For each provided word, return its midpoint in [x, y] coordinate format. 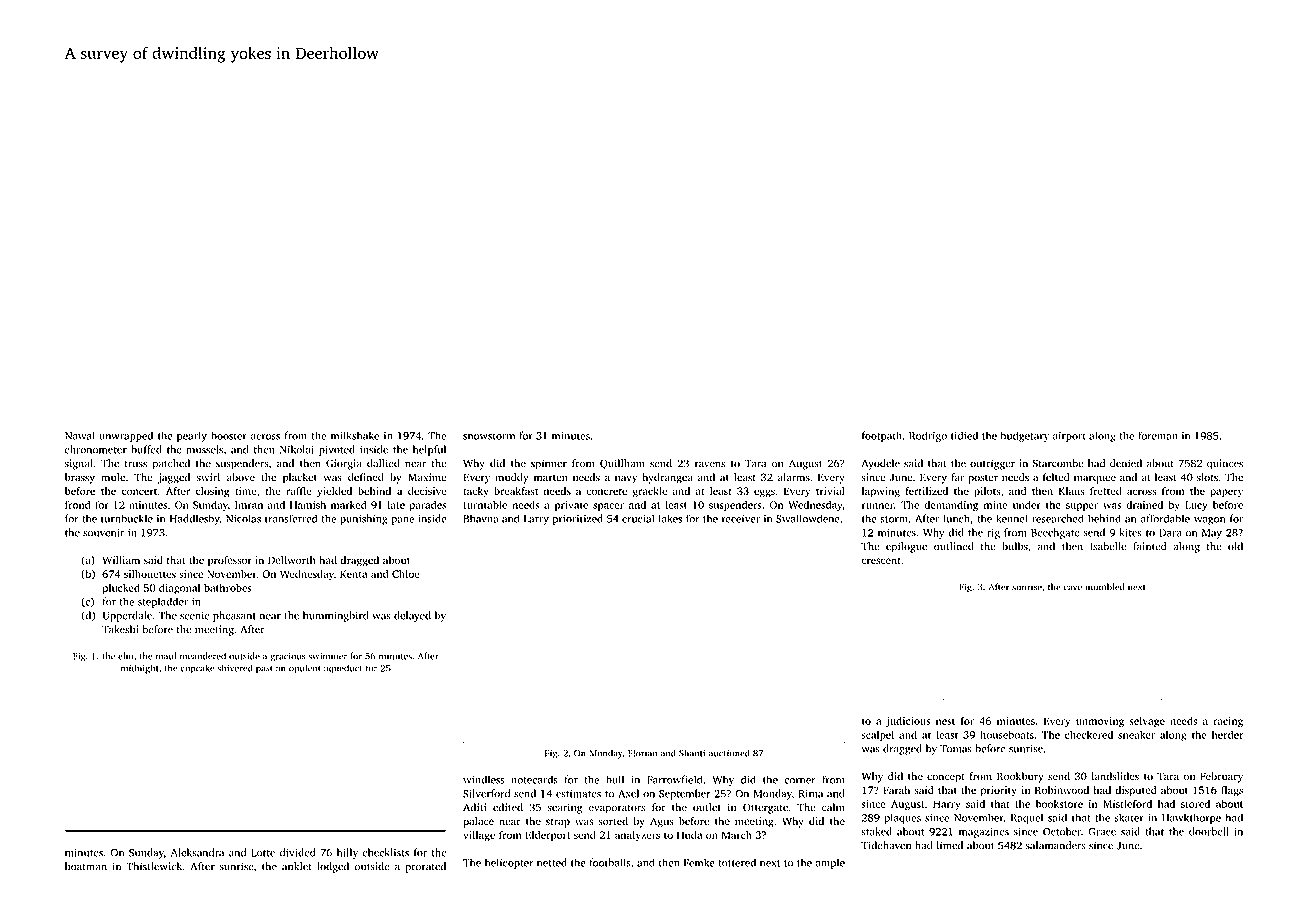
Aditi [474, 807]
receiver [741, 519]
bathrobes [228, 587]
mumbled [1105, 587]
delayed [412, 616]
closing [212, 492]
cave [1073, 588]
